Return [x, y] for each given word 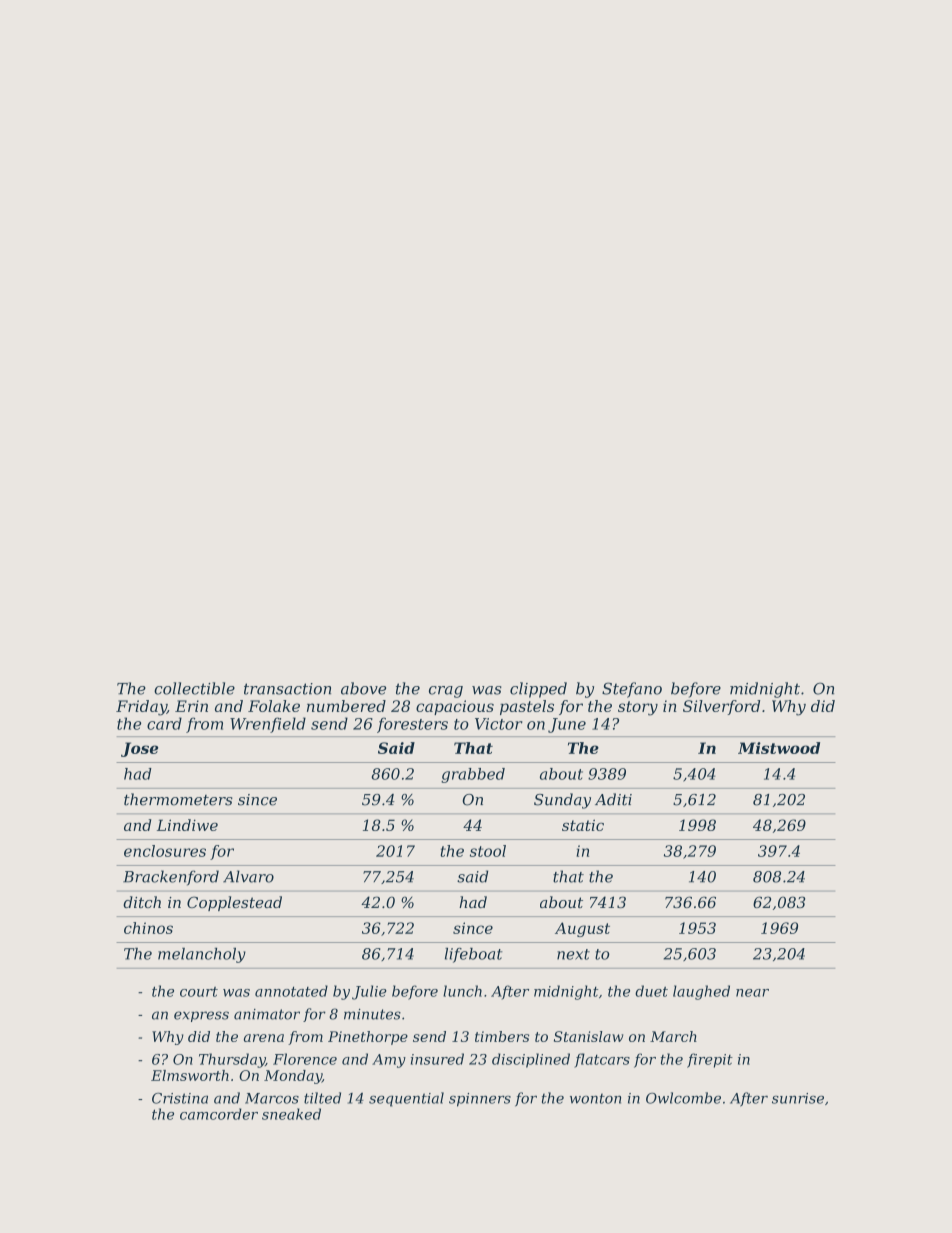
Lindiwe [187, 825]
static [583, 825]
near [752, 993]
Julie [369, 992]
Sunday [562, 801]
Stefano [632, 690]
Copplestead [234, 903]
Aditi [613, 799]
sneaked [291, 1114]
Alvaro [248, 876]
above [363, 688]
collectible [194, 688]
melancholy [202, 955]
